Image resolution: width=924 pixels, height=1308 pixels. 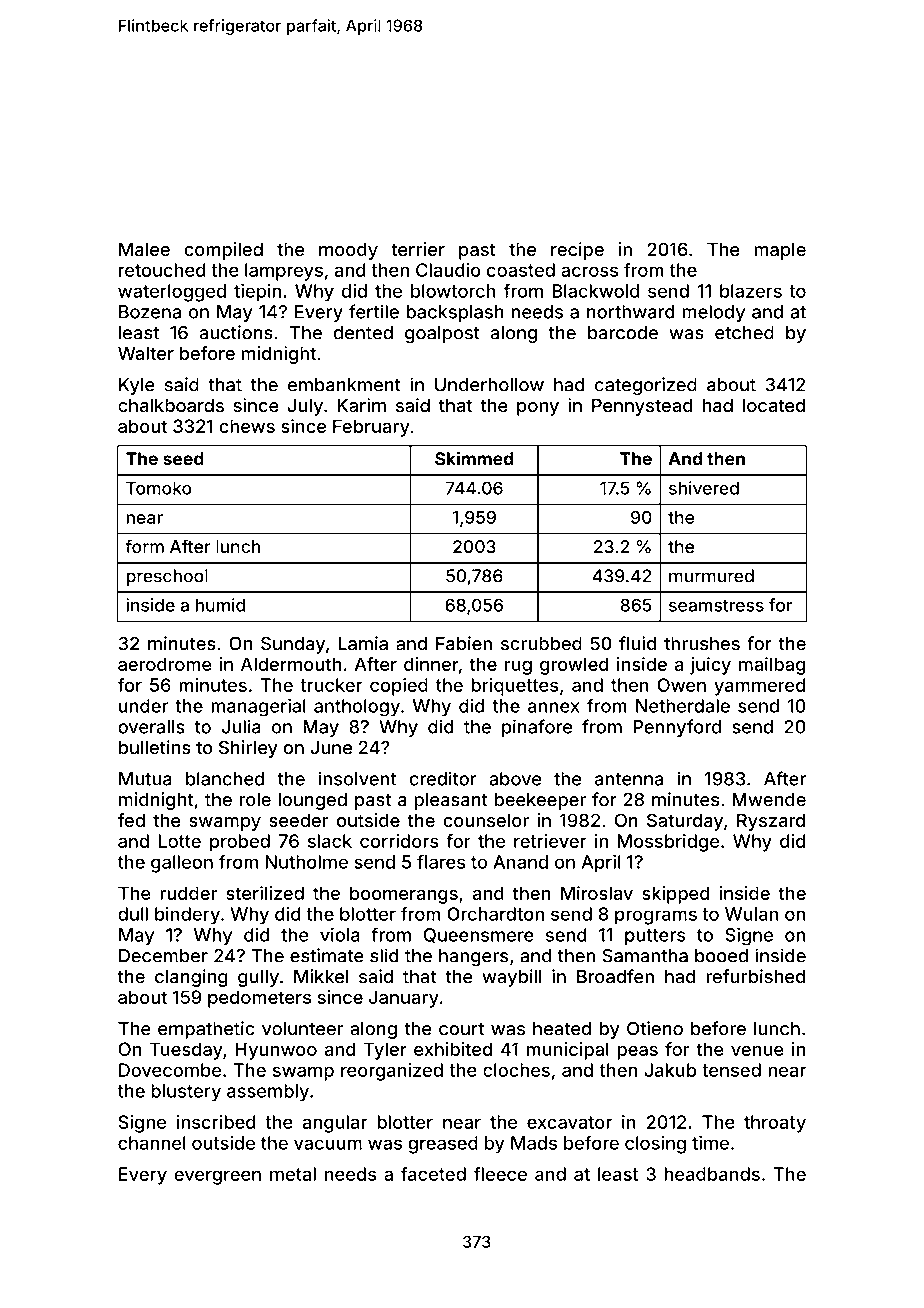 What do you see at coordinates (521, 270) in the screenshot?
I see `coasted` at bounding box center [521, 270].
